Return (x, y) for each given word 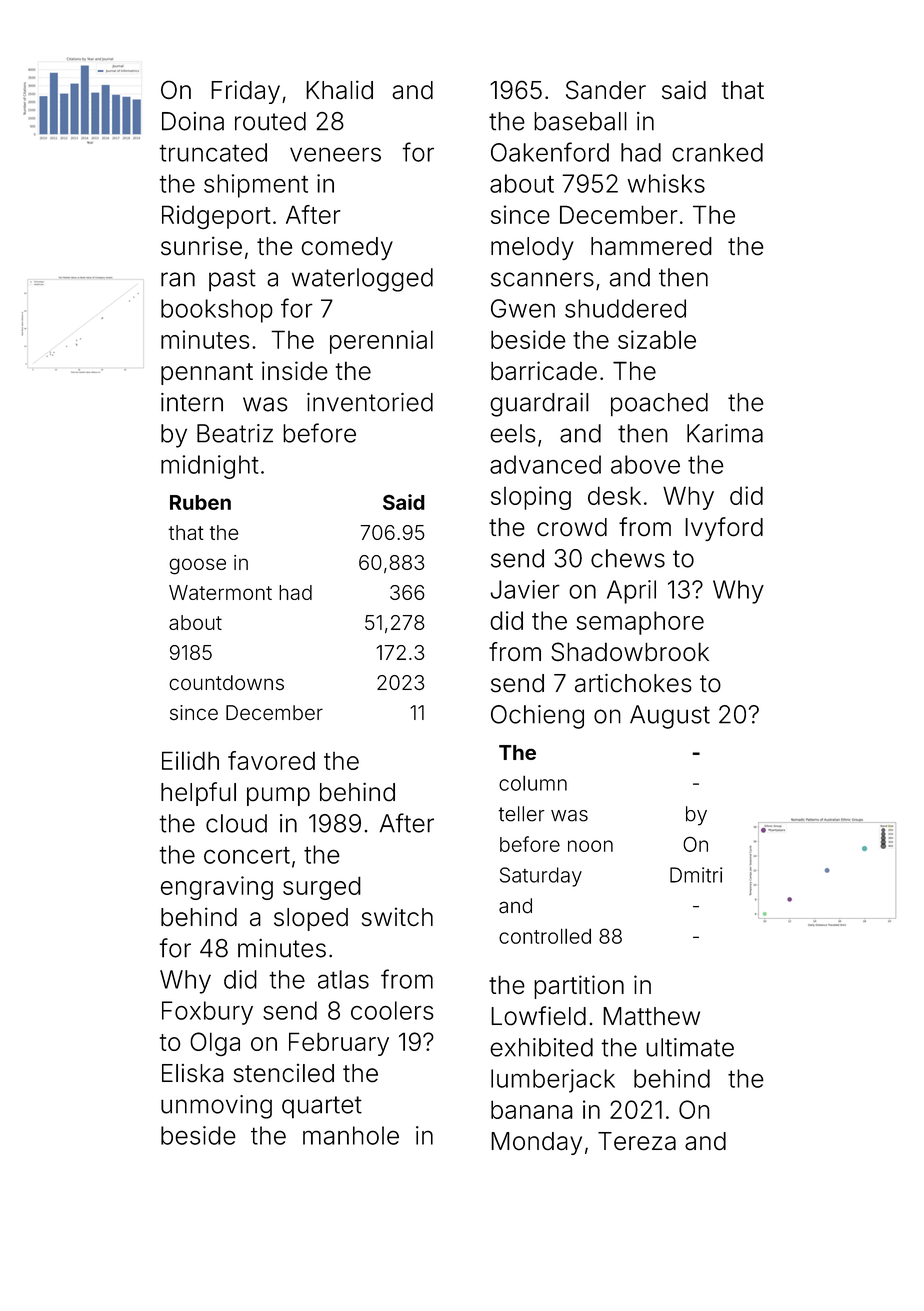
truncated (213, 152)
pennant (207, 374)
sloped (311, 919)
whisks (666, 183)
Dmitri (696, 875)
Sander (606, 90)
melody (532, 248)
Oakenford (550, 152)
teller (521, 814)
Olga (215, 1044)
